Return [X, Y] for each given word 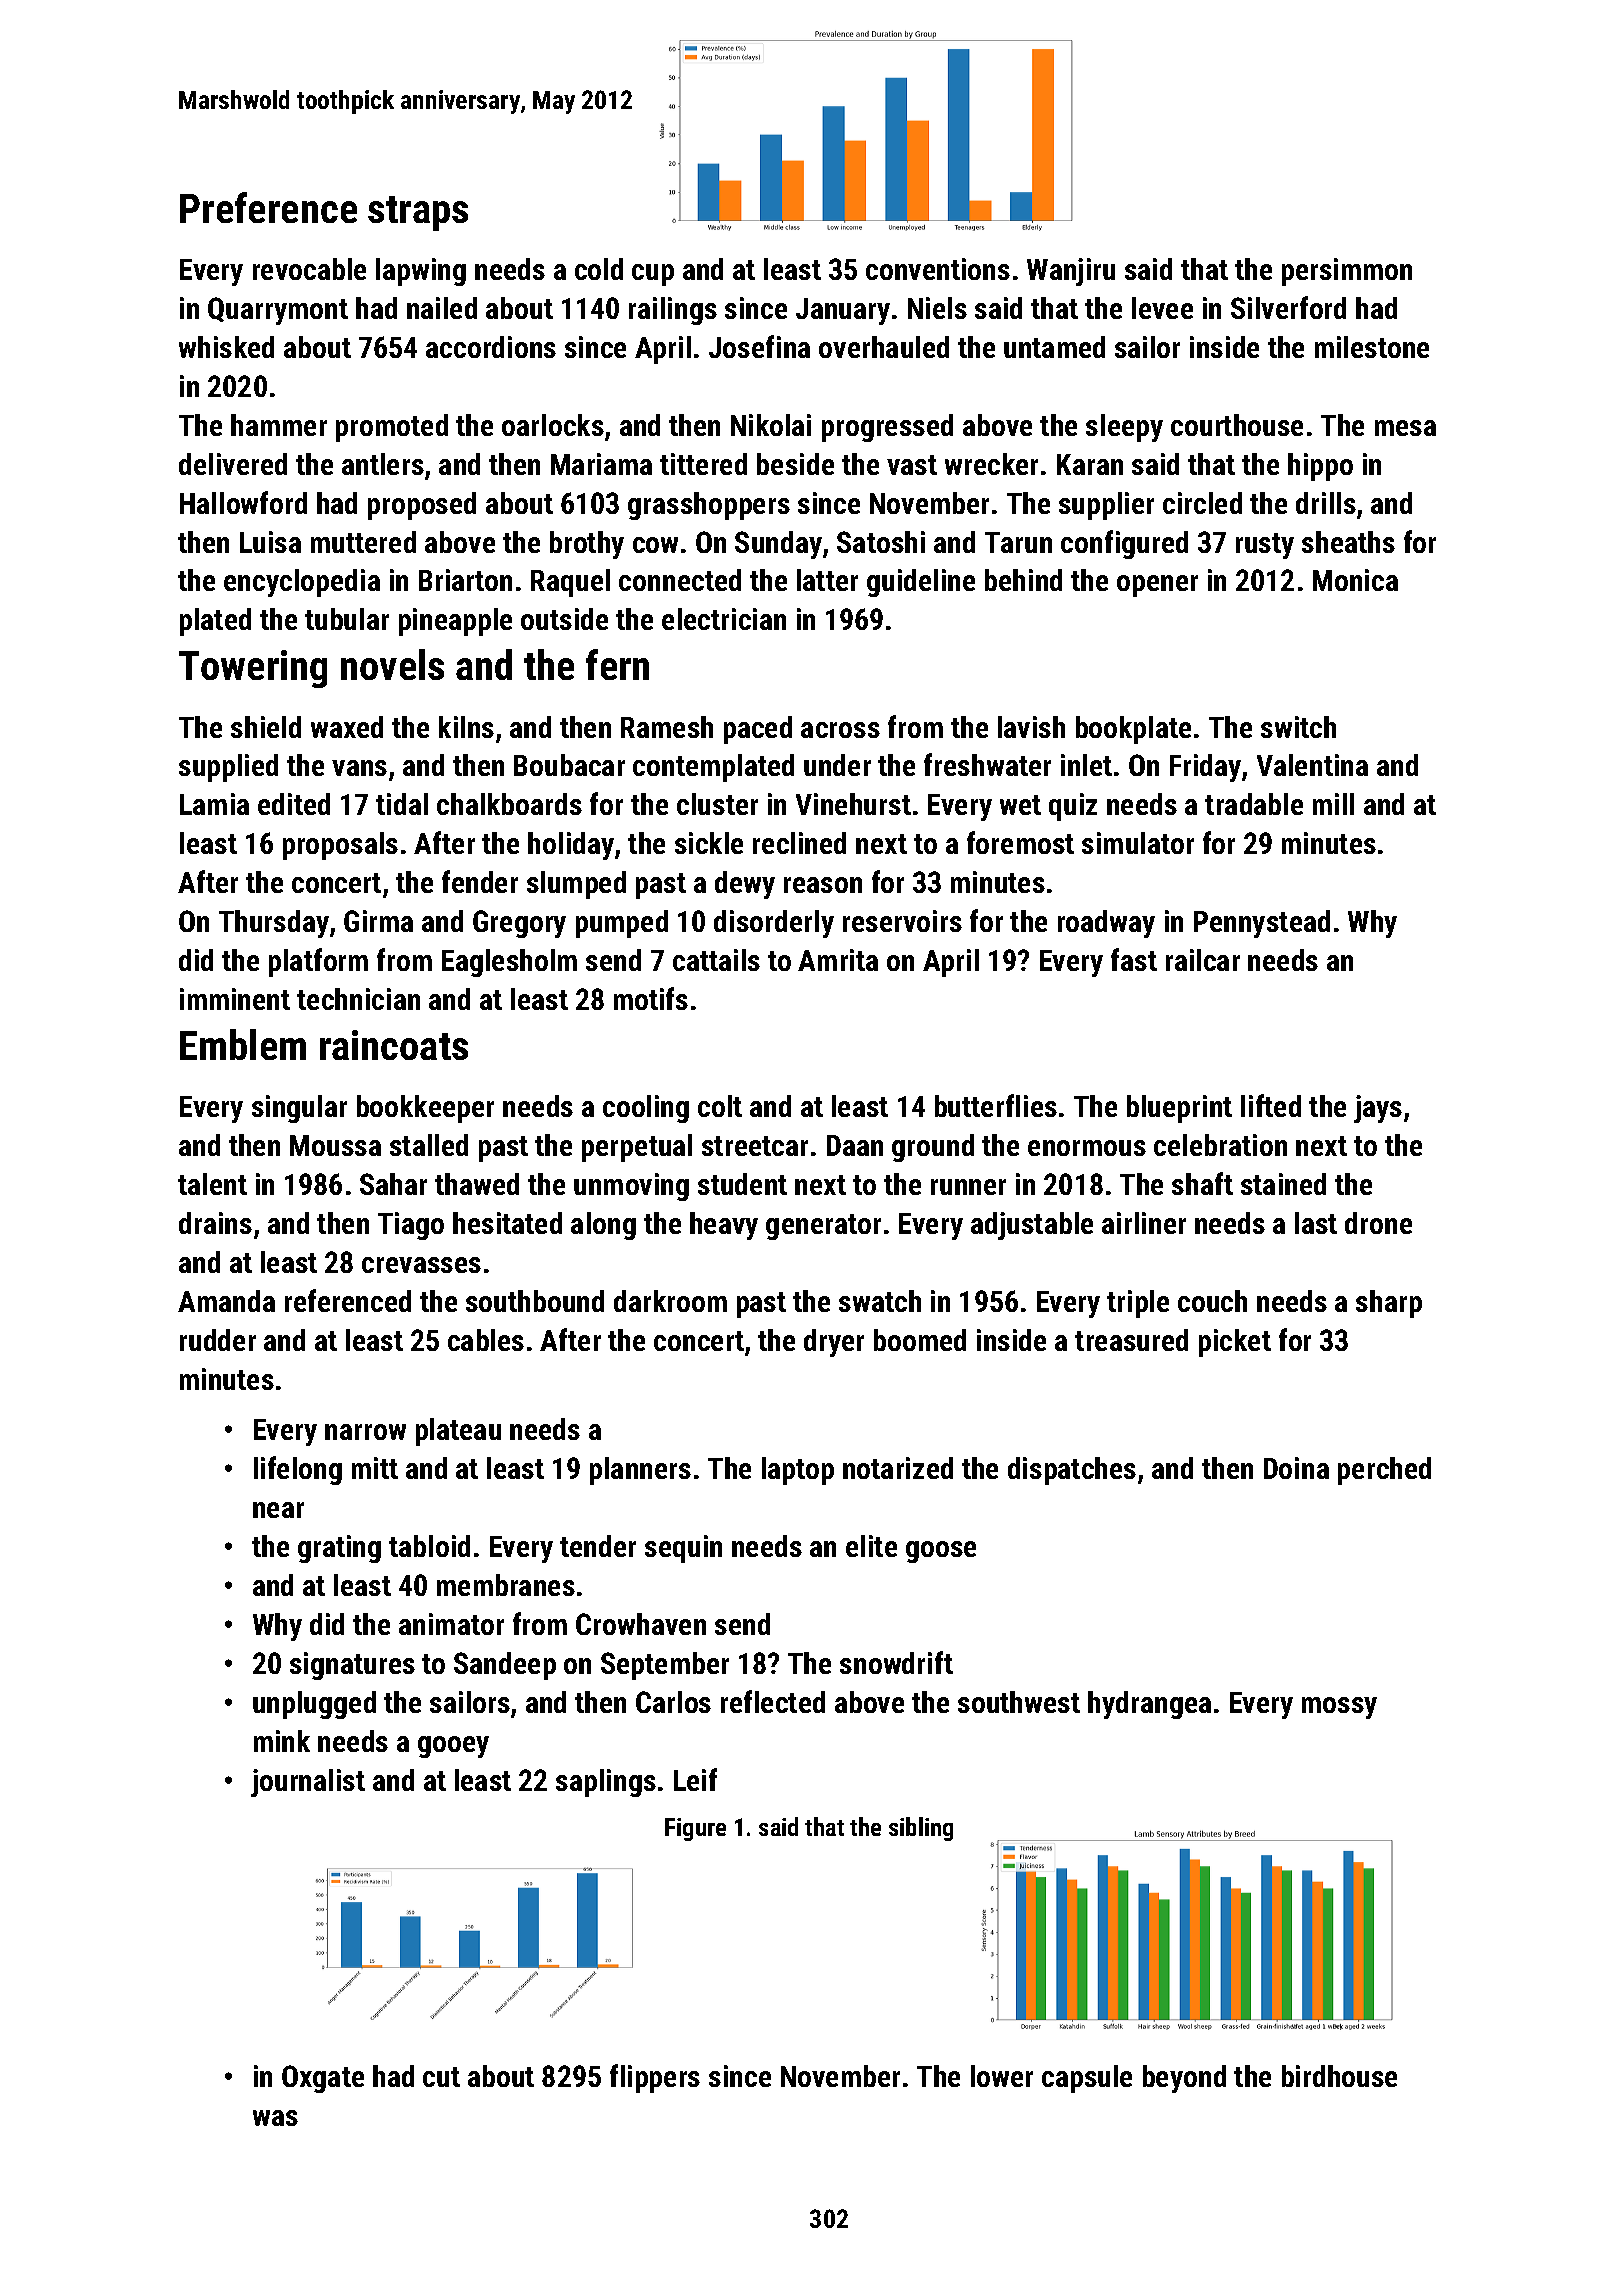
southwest [1019, 1702]
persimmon [1347, 272]
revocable [309, 269]
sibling [921, 1829]
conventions [938, 269]
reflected [773, 1701]
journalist [308, 1783]
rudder [218, 1340]
